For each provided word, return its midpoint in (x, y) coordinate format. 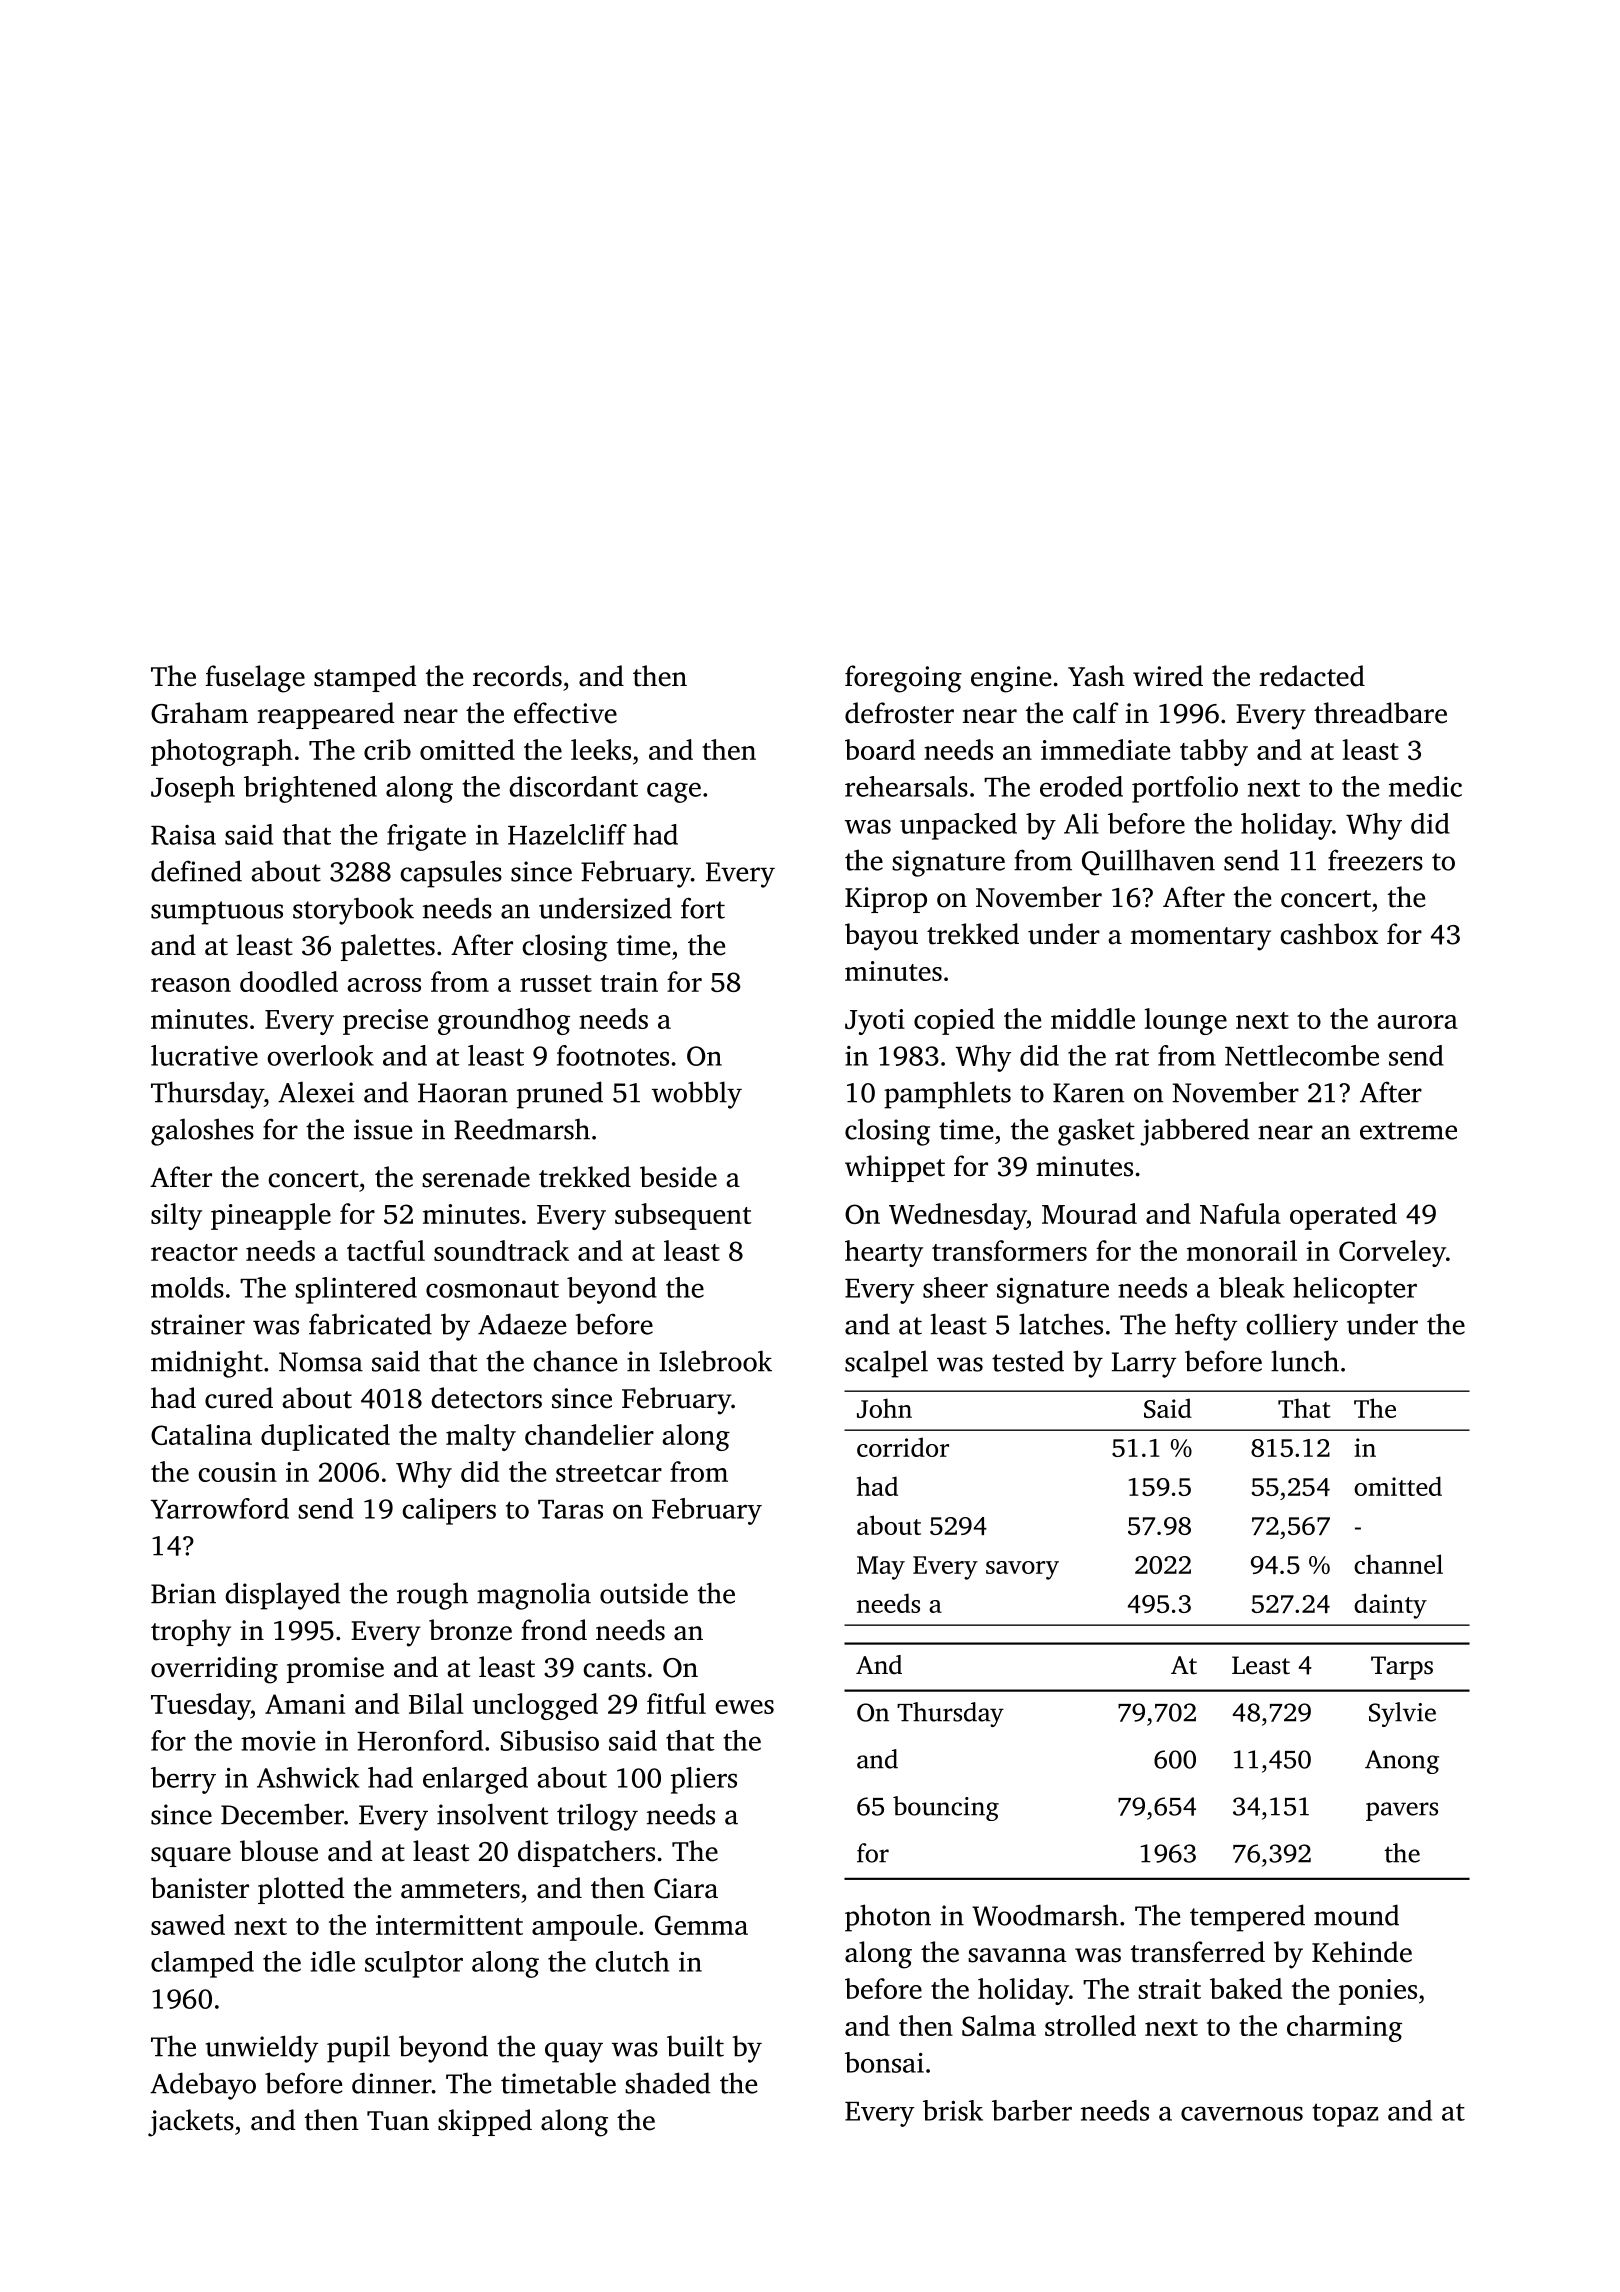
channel (1398, 1564)
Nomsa (321, 1362)
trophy (191, 1633)
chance (575, 1361)
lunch (1305, 1361)
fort (703, 908)
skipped (485, 2122)
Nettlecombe (1302, 1055)
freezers (1375, 860)
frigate (426, 837)
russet (556, 983)
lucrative (204, 1055)
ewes (744, 1707)
